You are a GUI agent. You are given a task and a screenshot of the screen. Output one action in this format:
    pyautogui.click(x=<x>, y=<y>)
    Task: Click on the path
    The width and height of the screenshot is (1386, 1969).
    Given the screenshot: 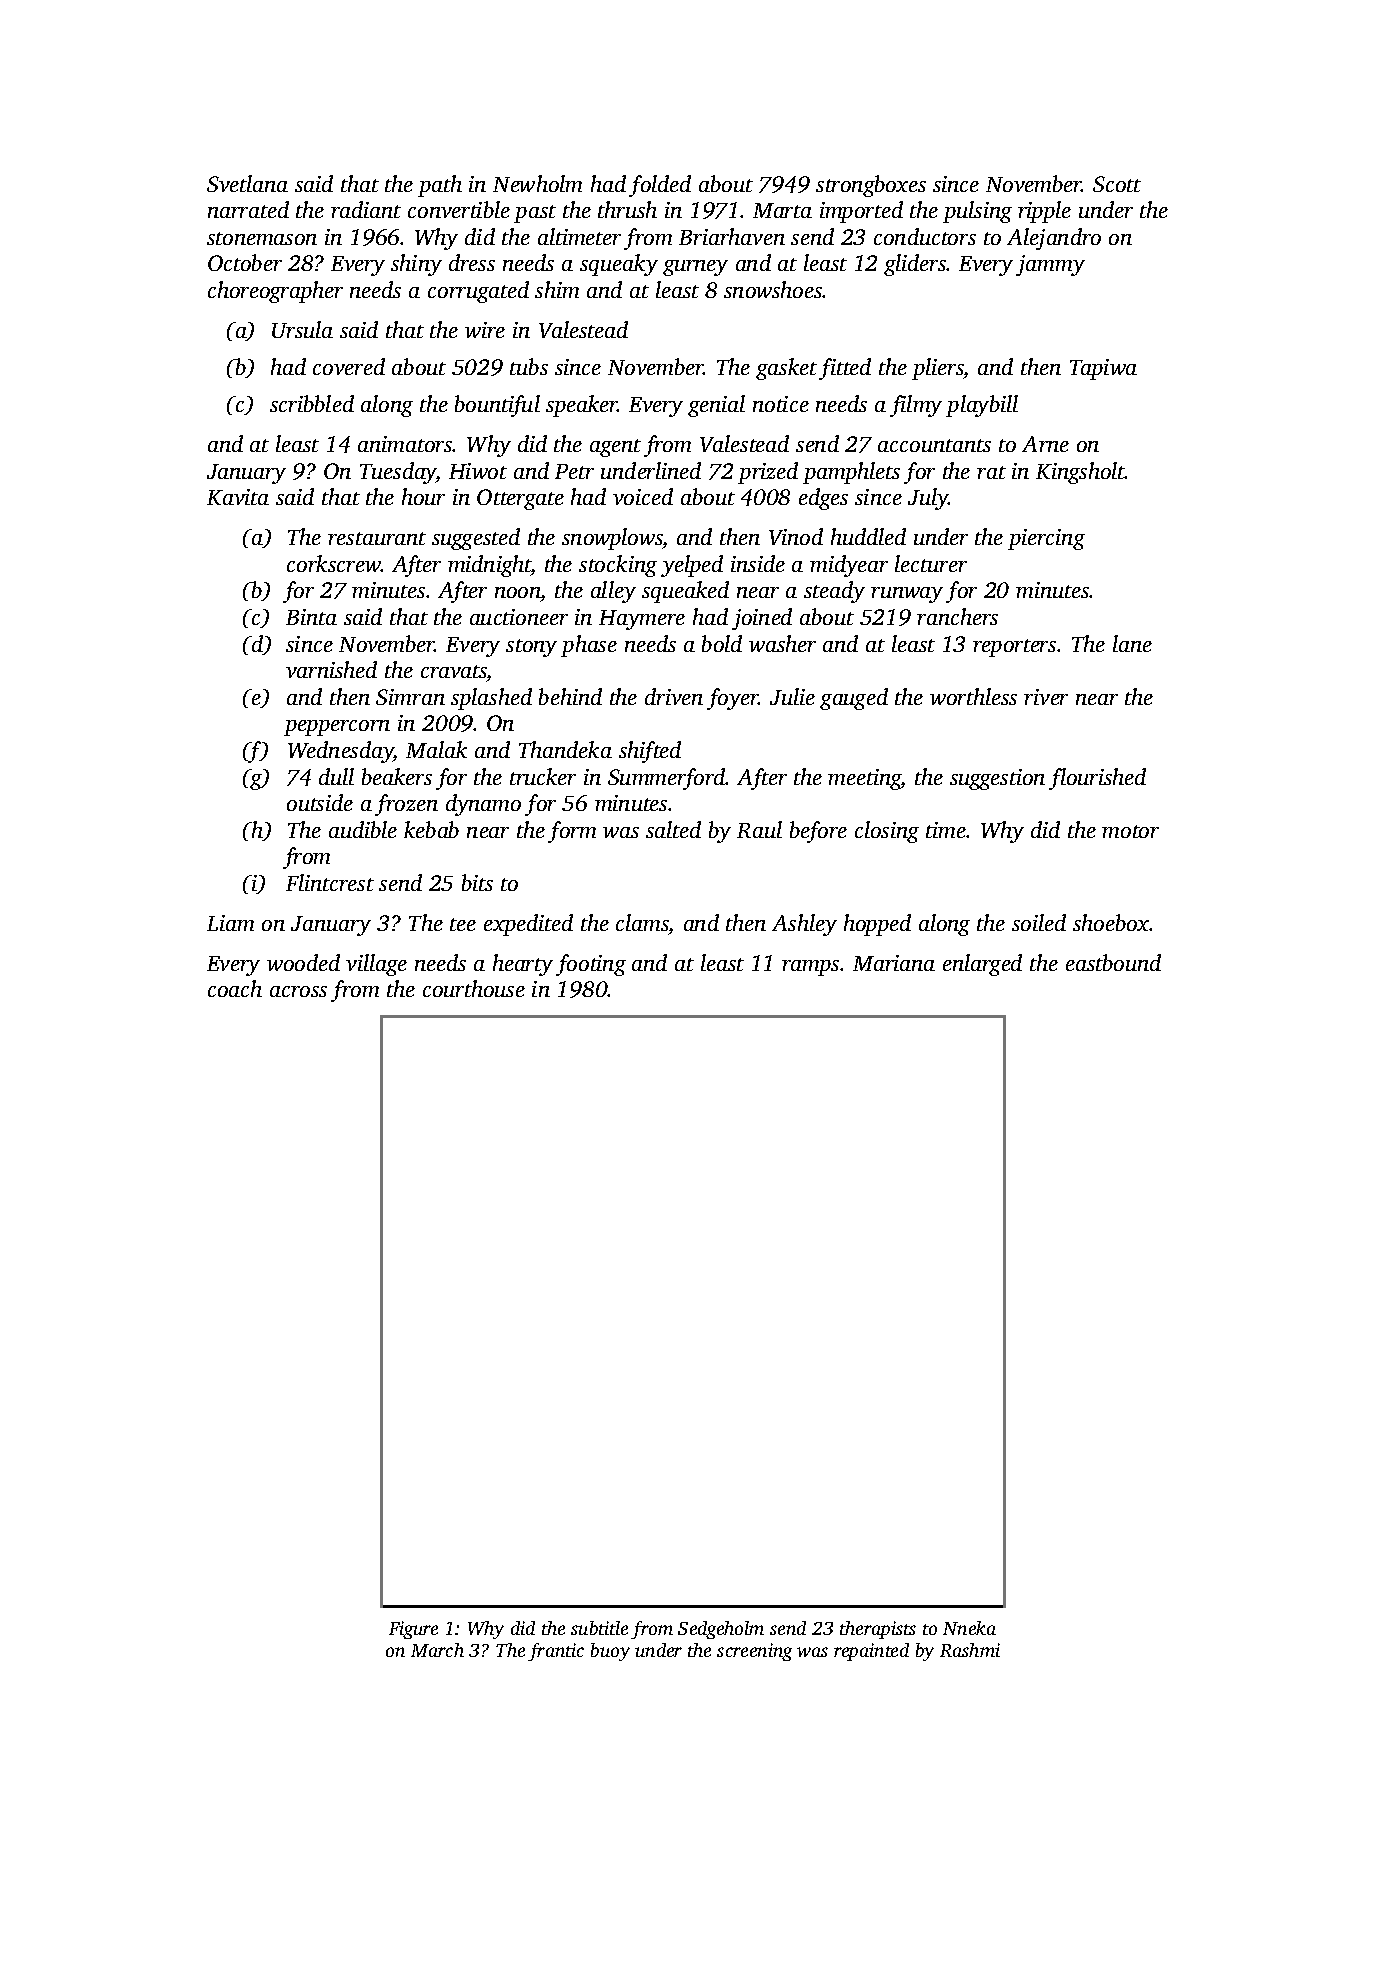 What is the action you would take?
    pyautogui.click(x=440, y=186)
